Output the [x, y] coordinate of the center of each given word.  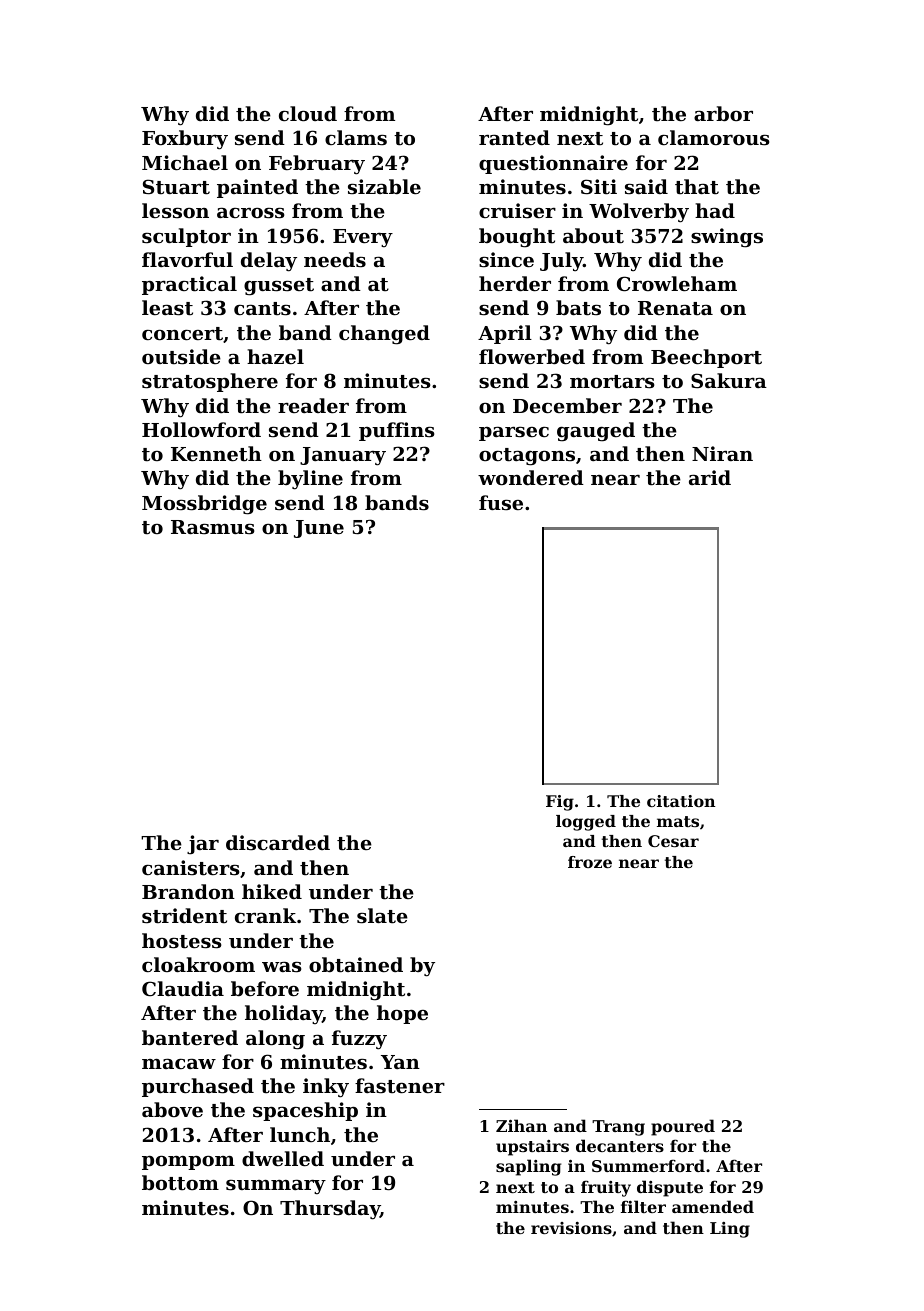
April [505, 334]
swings [727, 238]
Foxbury [185, 140]
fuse [501, 502]
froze [590, 862]
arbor [723, 113]
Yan [400, 1062]
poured [683, 1127]
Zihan [521, 1125]
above [172, 1109]
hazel [275, 356]
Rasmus [213, 527]
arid [710, 477]
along [275, 1040]
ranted [514, 138]
